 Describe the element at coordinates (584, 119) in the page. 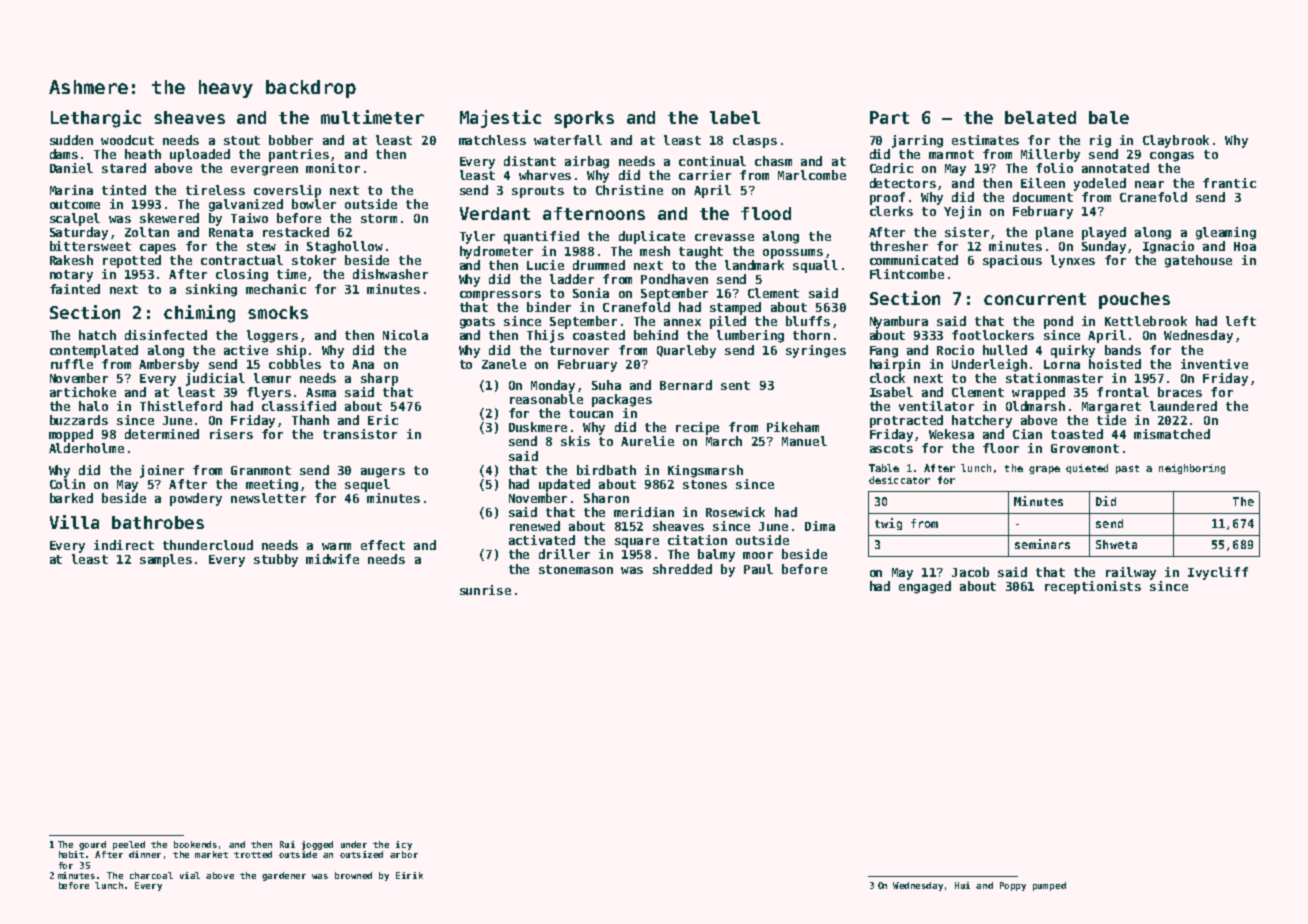

I see `sporks` at that location.
